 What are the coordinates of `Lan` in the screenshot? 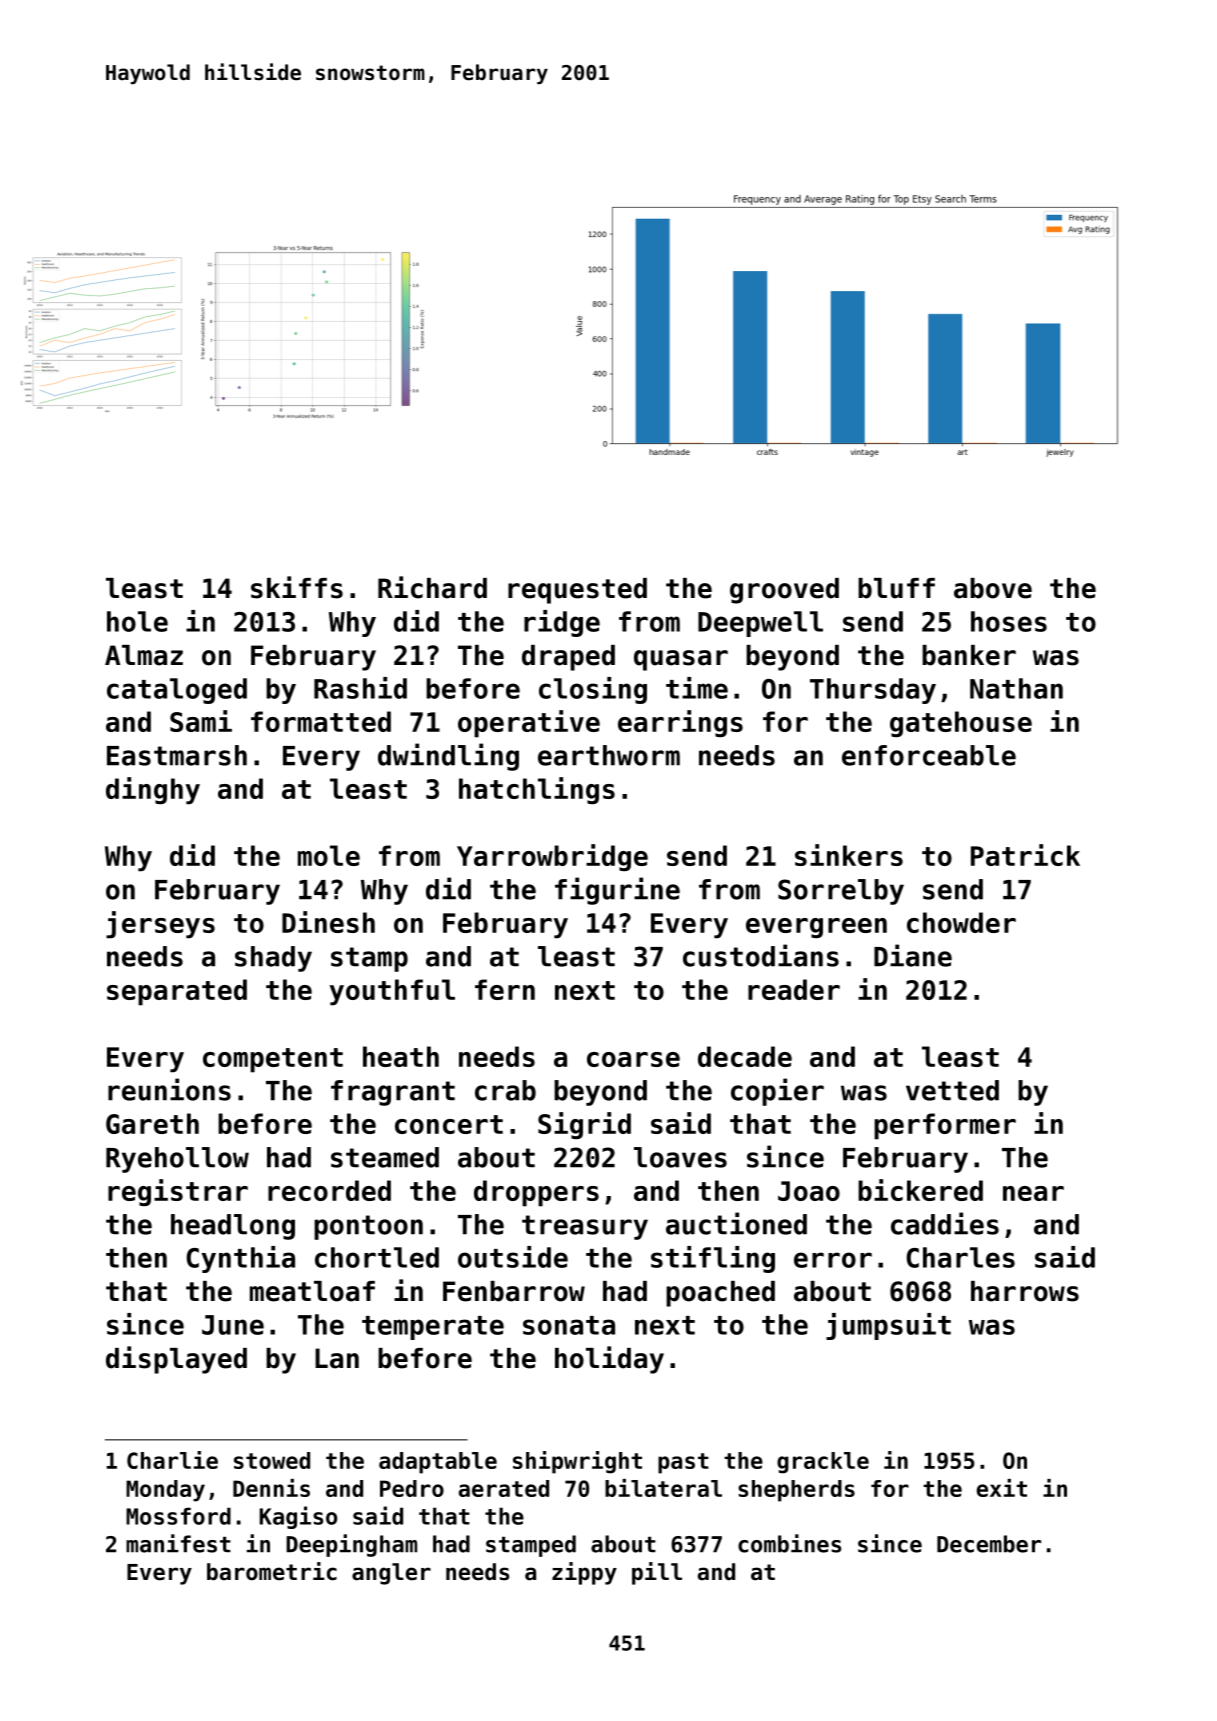 It's located at (337, 1358).
